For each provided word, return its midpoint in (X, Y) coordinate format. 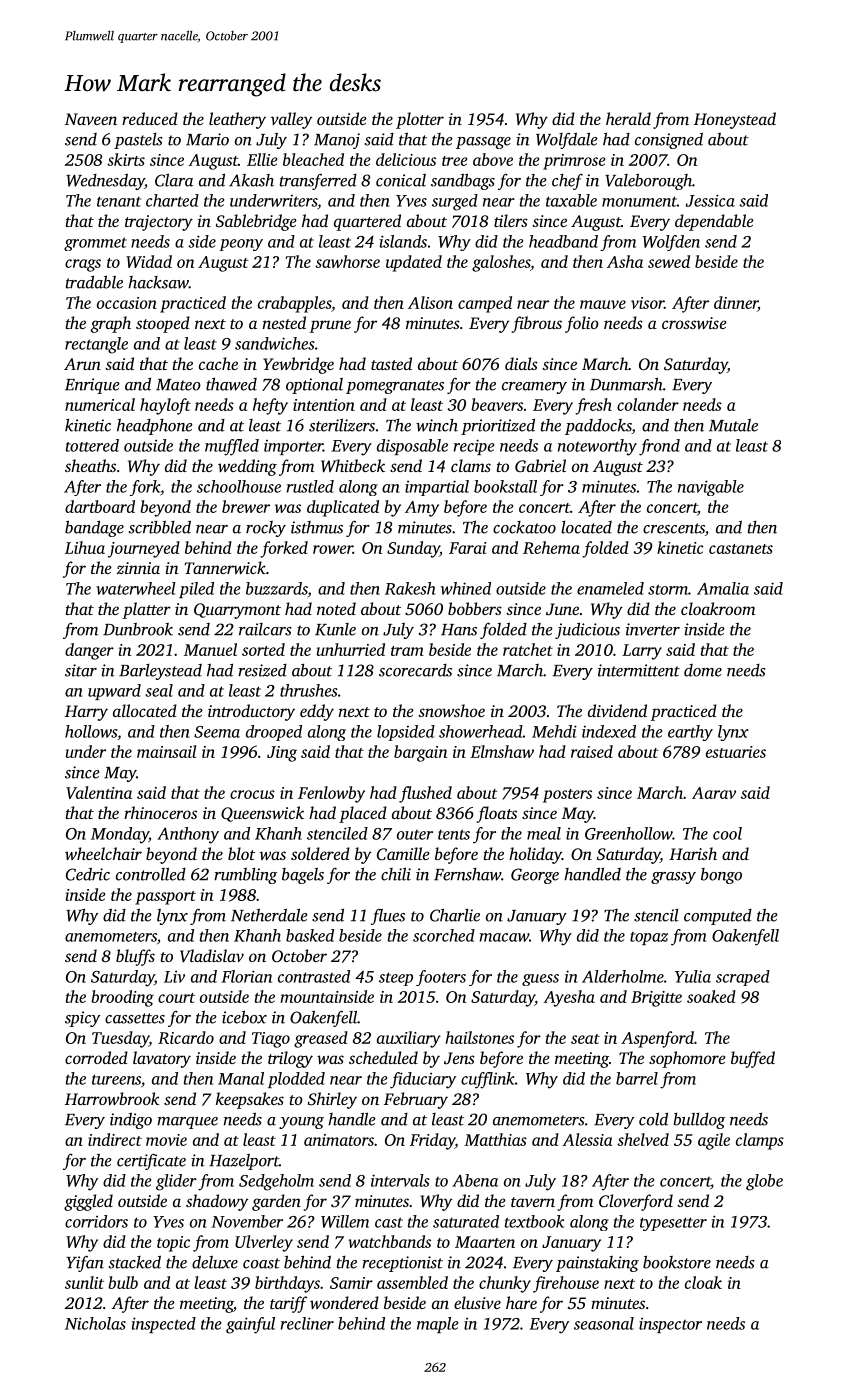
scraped (743, 978)
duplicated (343, 508)
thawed (231, 384)
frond (659, 447)
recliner (307, 1323)
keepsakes (250, 1100)
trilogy (290, 1059)
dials (521, 363)
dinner (736, 303)
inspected (164, 1325)
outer (415, 835)
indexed (609, 731)
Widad (149, 261)
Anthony (188, 835)
